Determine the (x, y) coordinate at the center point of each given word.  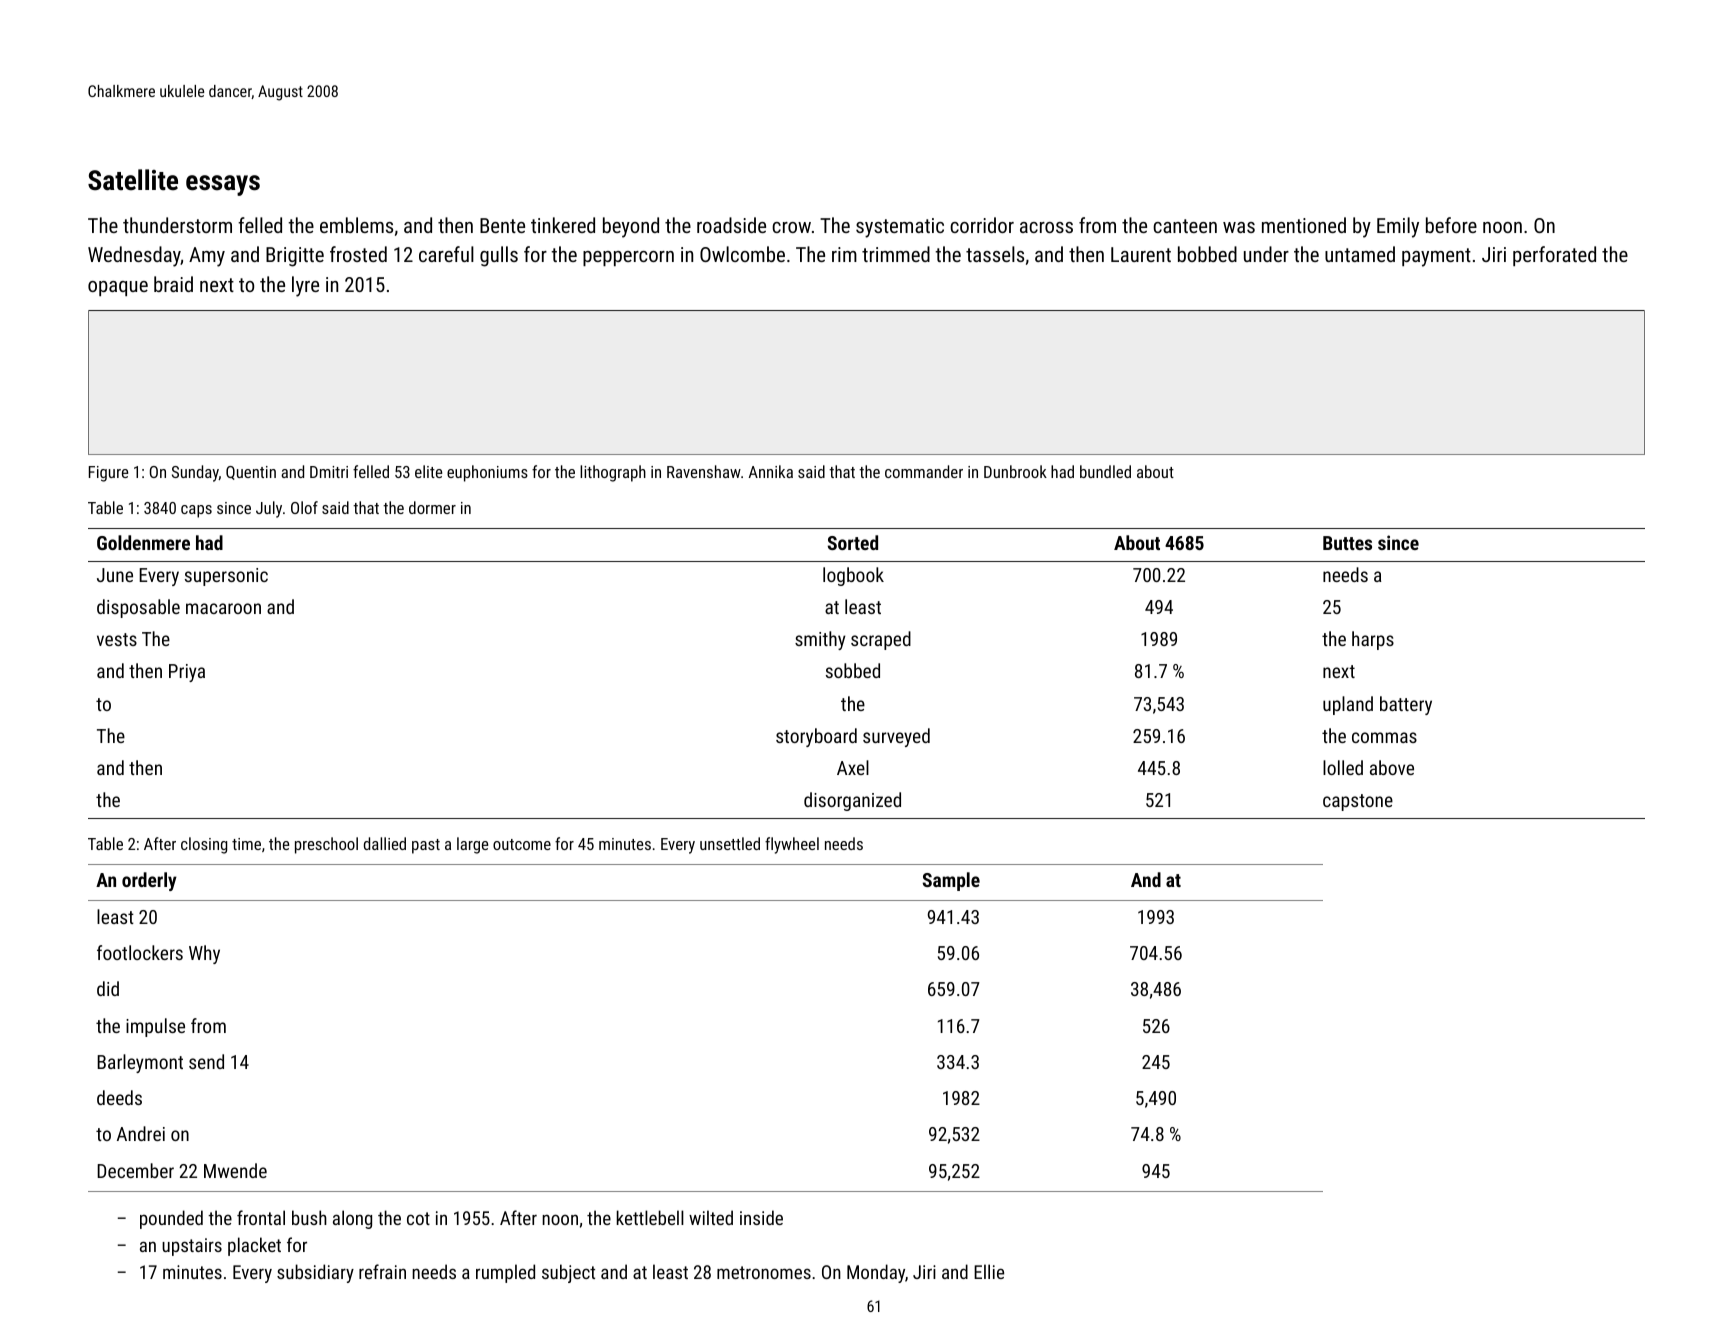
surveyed (896, 737)
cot (418, 1218)
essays (223, 185)
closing (204, 845)
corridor (982, 225)
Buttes (1347, 543)
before (1451, 225)
